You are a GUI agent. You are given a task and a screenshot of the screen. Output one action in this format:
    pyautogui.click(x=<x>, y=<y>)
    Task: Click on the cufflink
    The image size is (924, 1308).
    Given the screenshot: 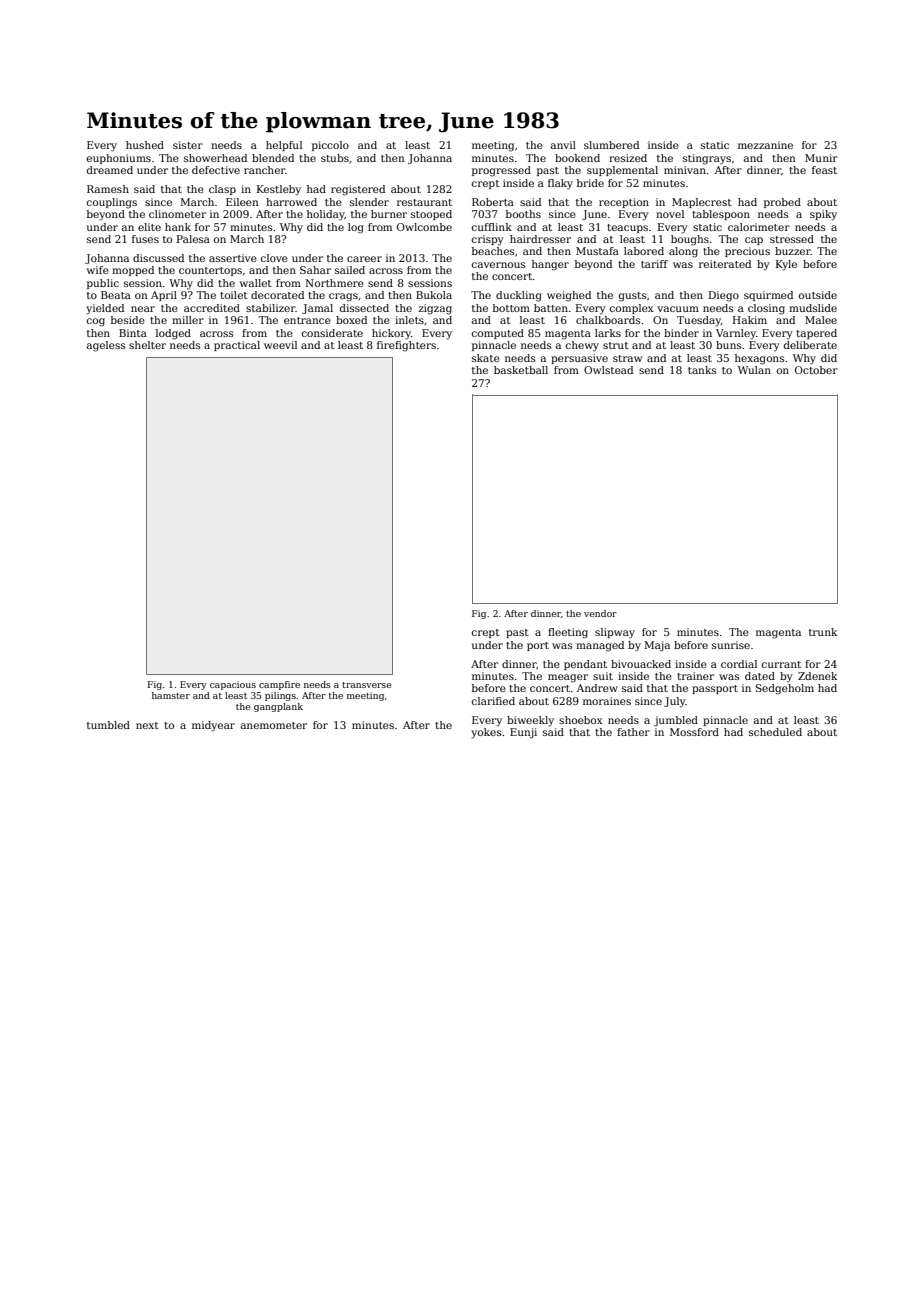 What is the action you would take?
    pyautogui.click(x=492, y=227)
